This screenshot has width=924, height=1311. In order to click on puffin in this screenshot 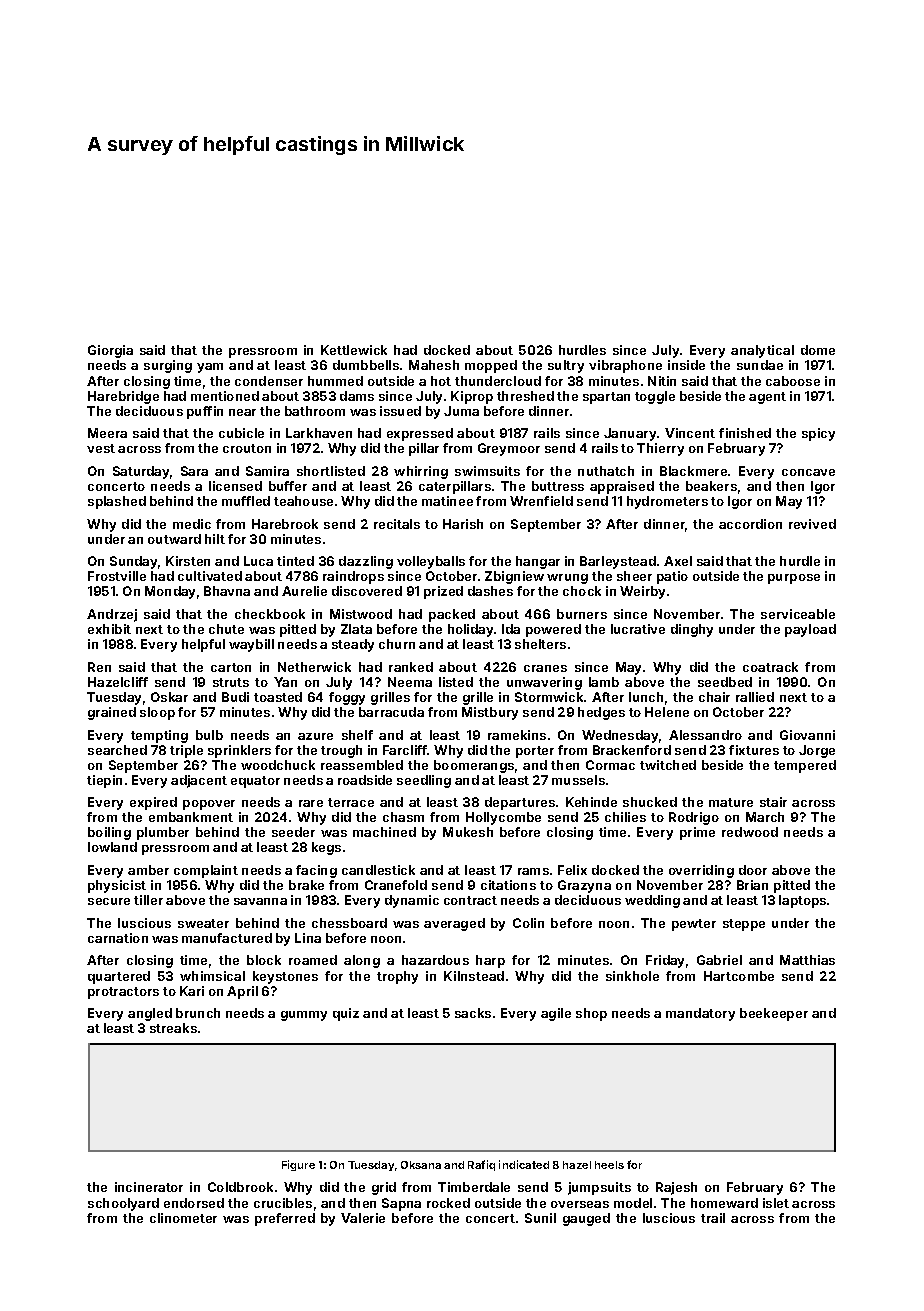, I will do `click(205, 412)`.
